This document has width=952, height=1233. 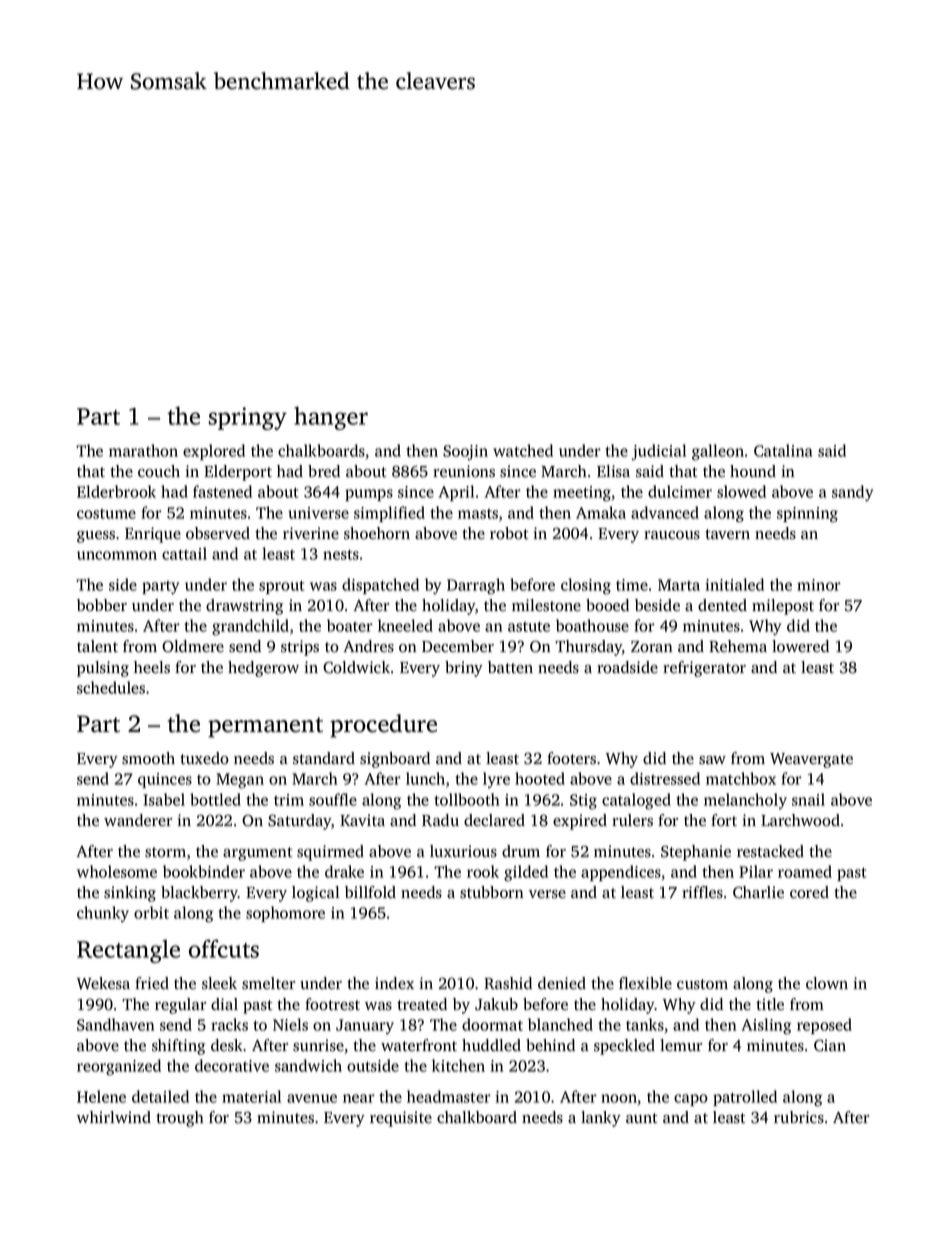 I want to click on lowered, so click(x=800, y=646).
